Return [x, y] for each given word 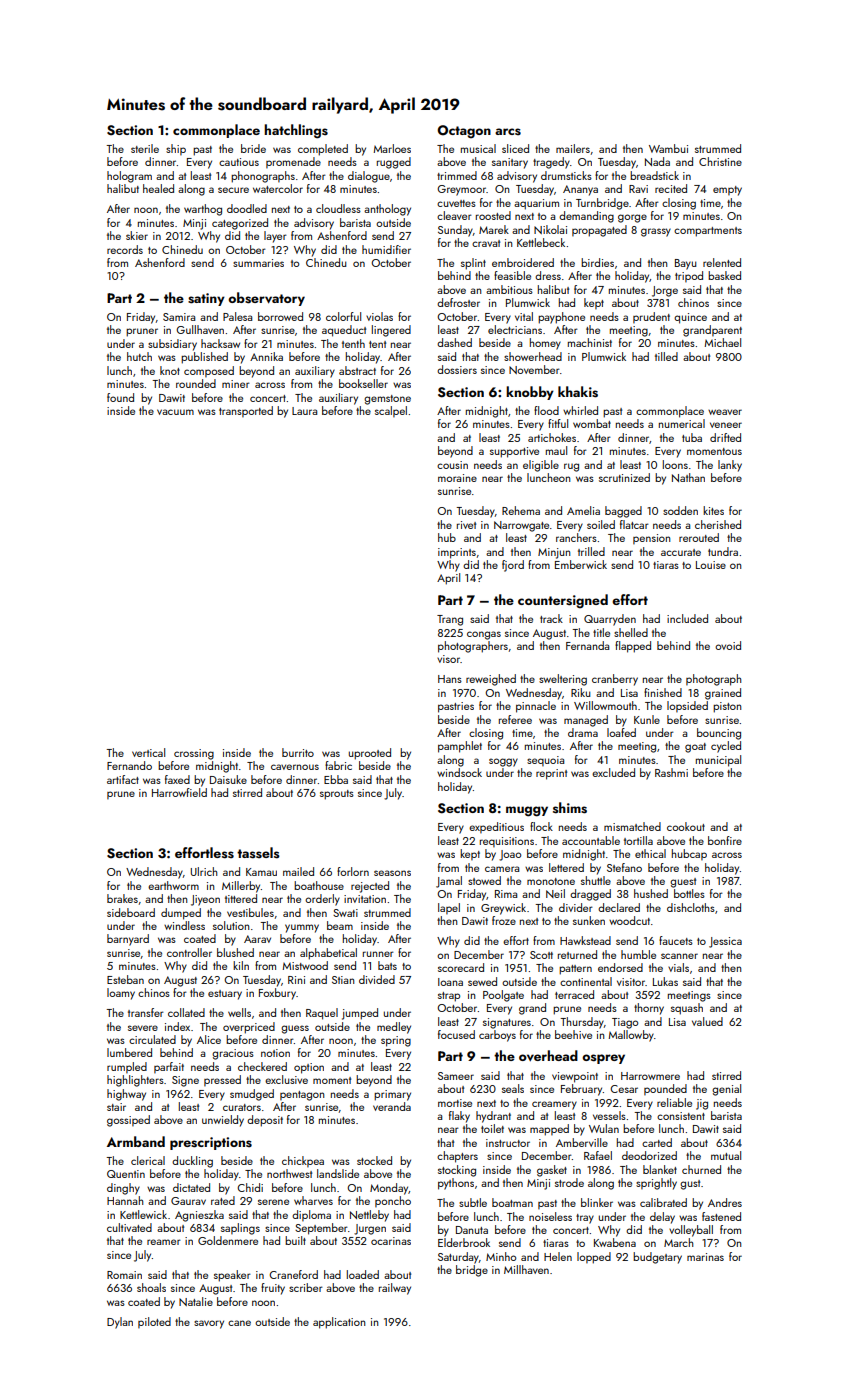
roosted [493, 215]
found [120, 397]
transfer [146, 1012]
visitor [631, 982]
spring [396, 1041]
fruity [273, 1289]
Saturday [458, 1258]
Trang [450, 620]
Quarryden [610, 620]
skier [137, 235]
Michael [723, 342]
